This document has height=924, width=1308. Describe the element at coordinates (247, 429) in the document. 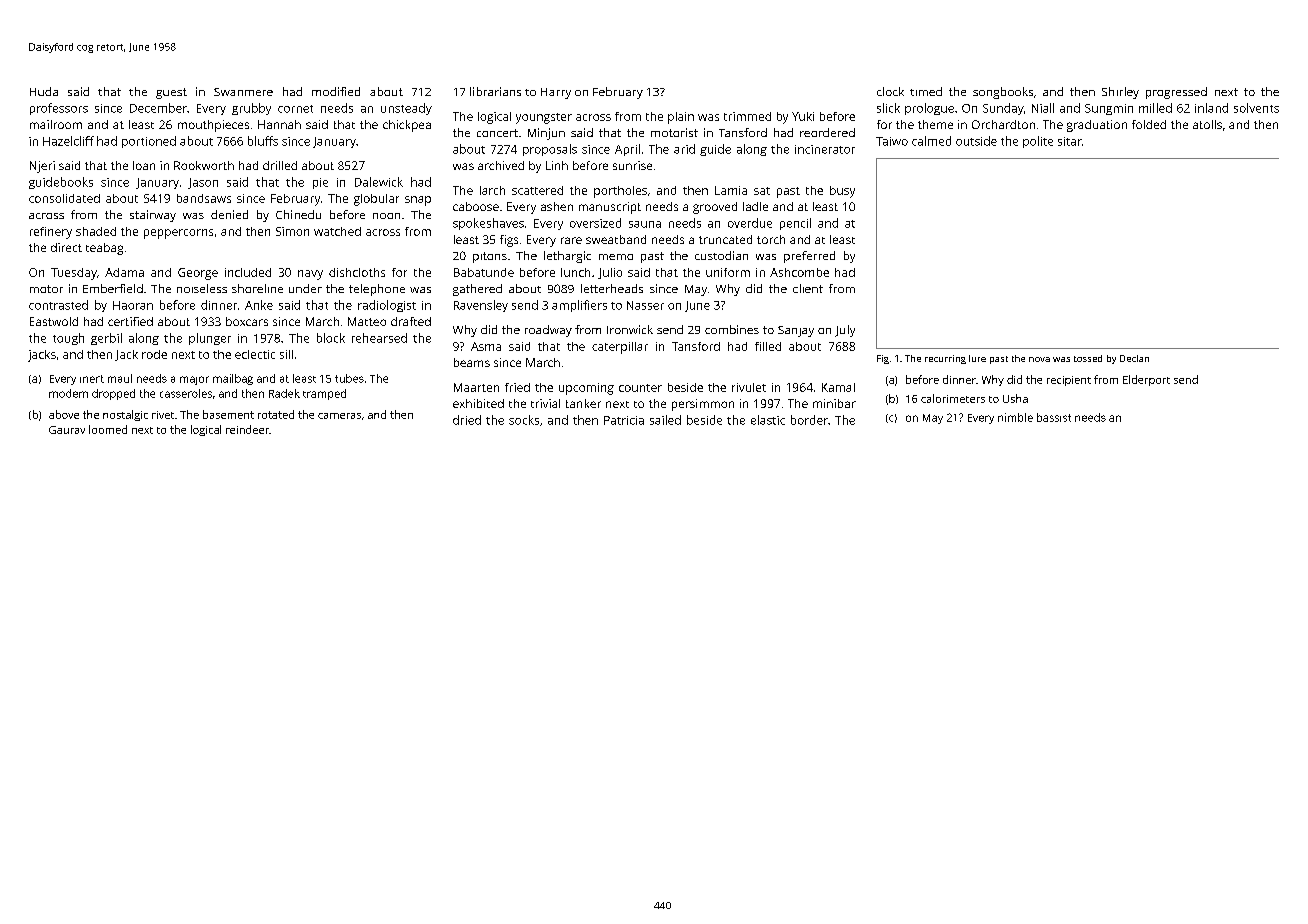

I see `reindeer` at that location.
